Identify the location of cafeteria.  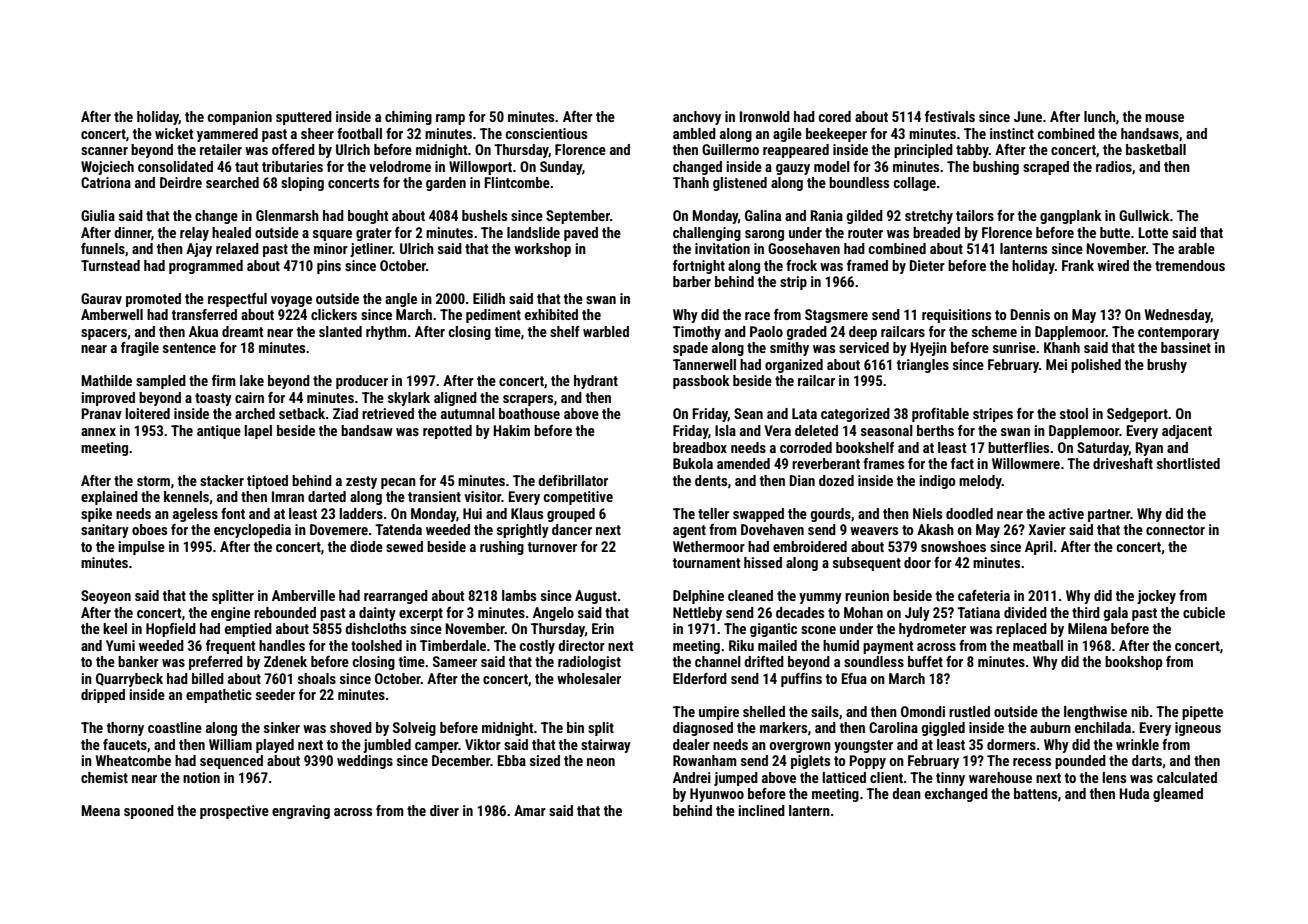
(984, 595).
